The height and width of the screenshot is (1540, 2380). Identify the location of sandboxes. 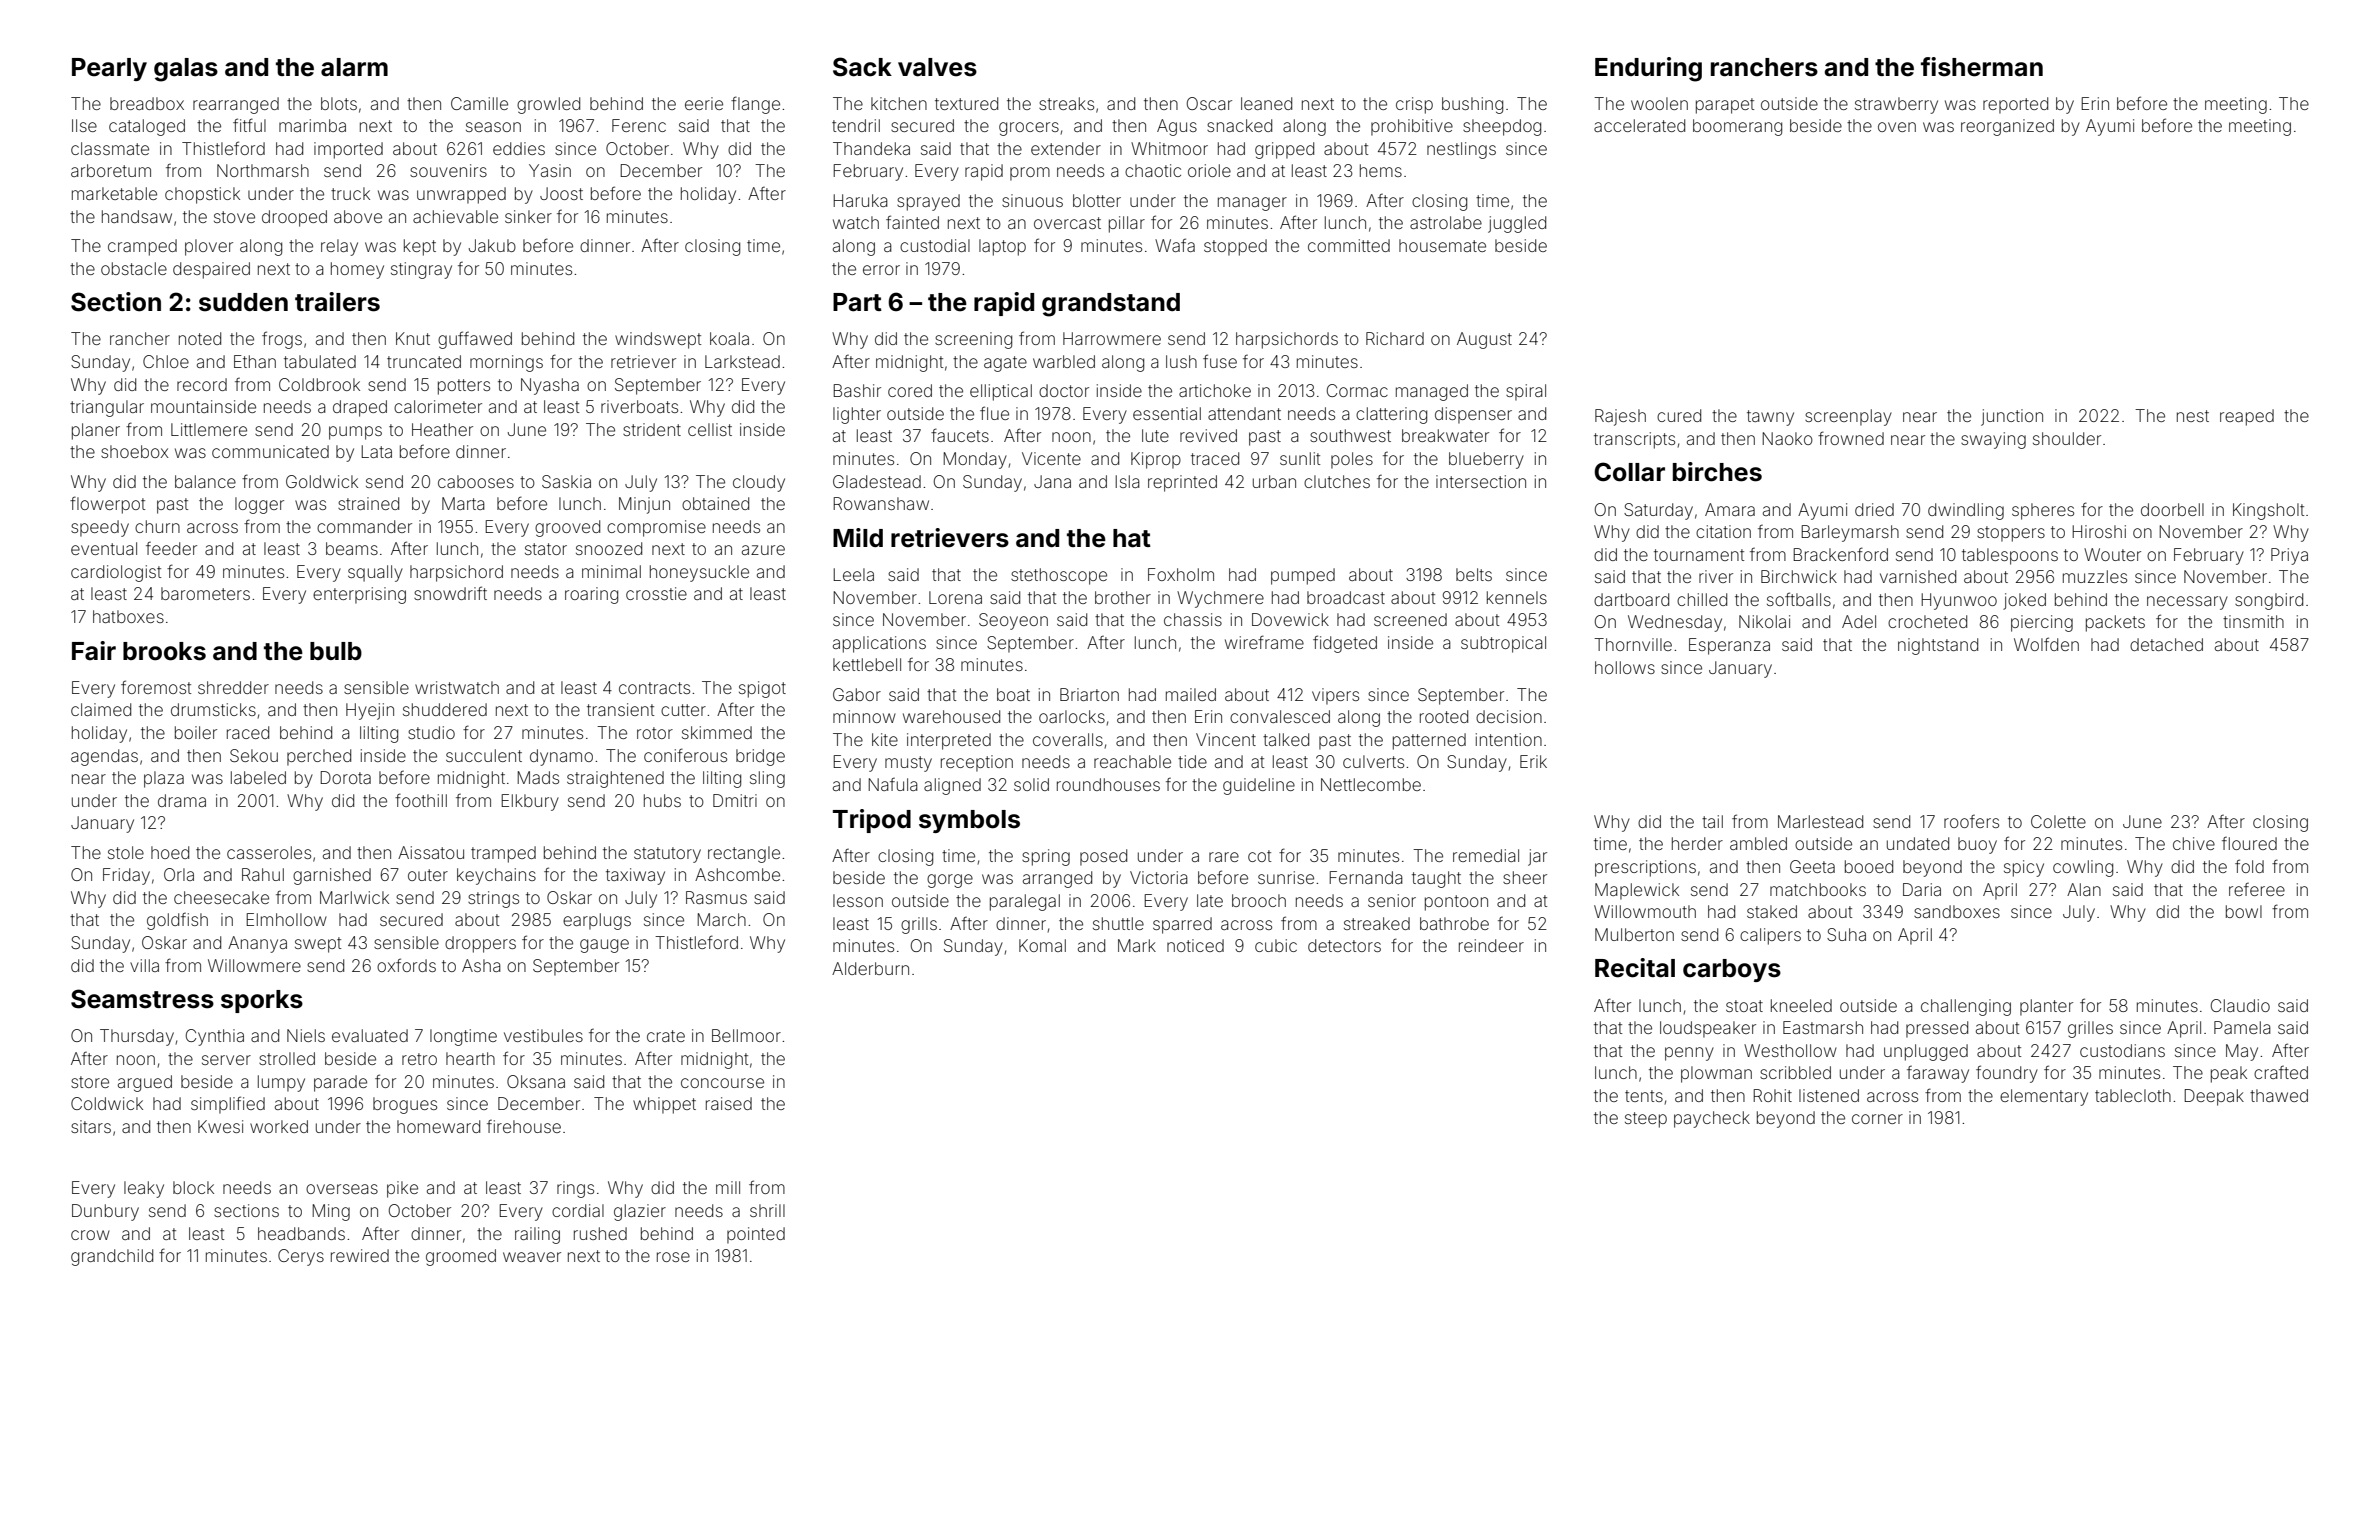
(1957, 911).
